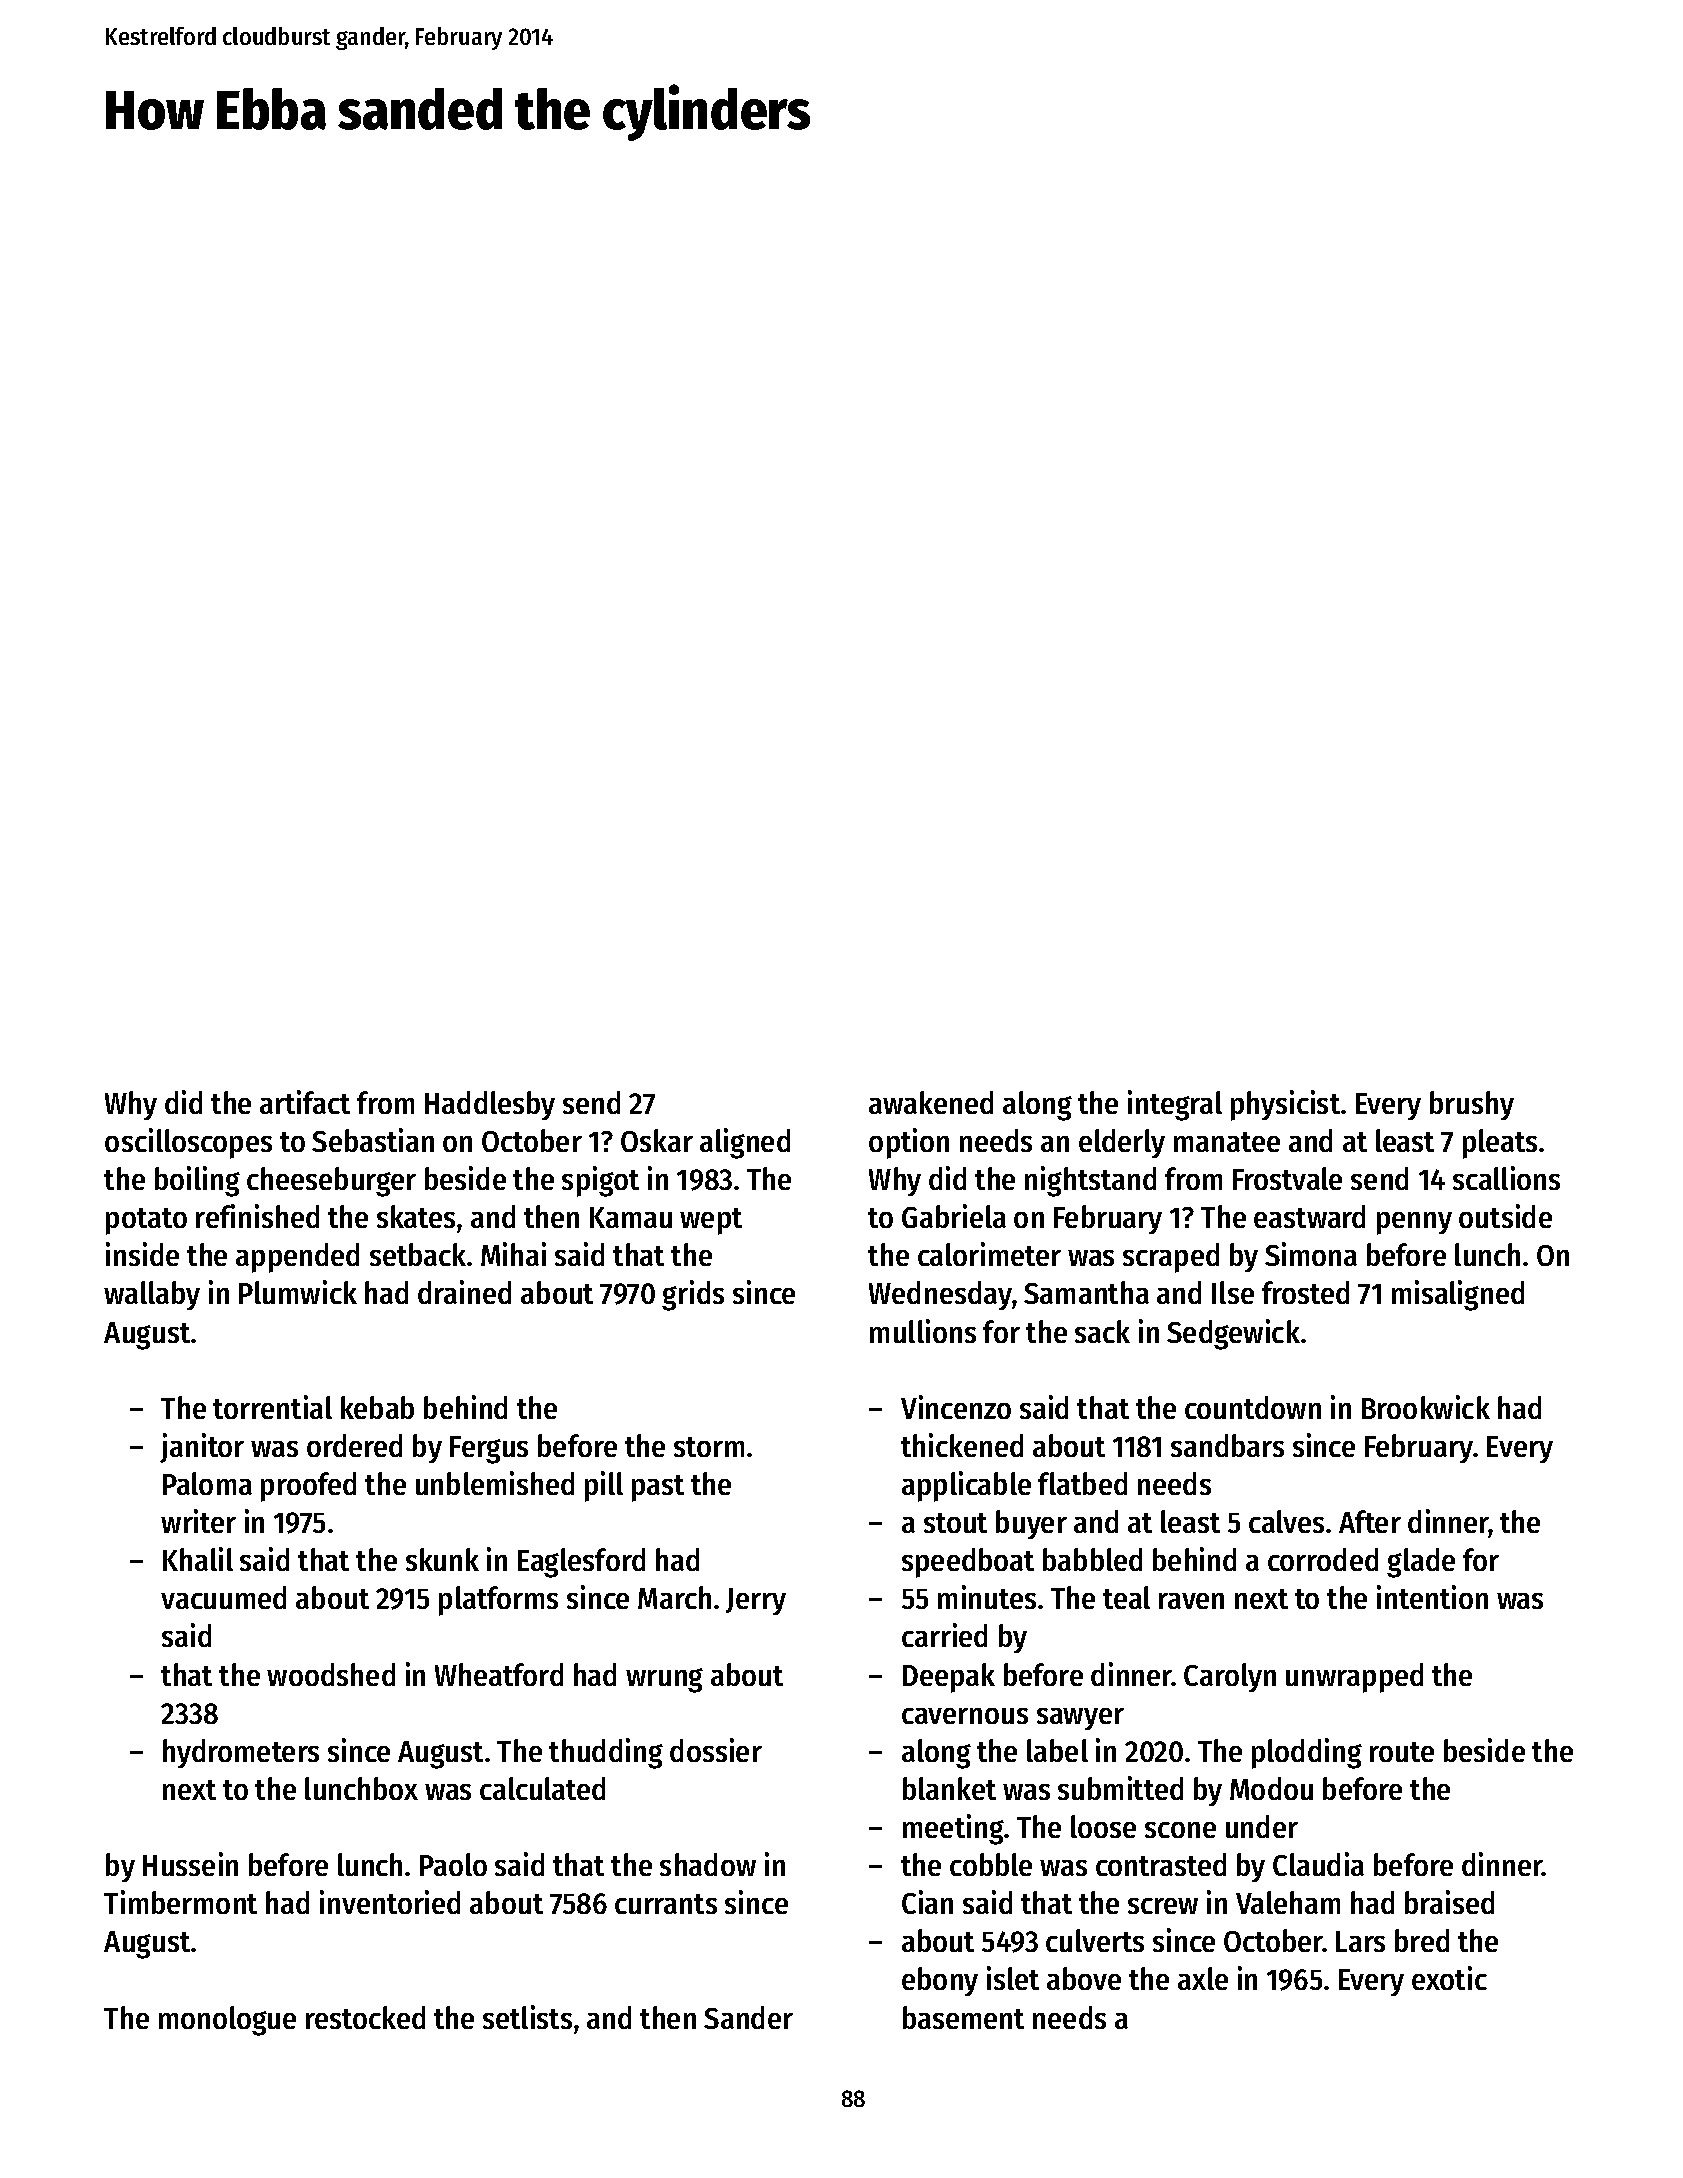 Image resolution: width=1683 pixels, height=2178 pixels. Describe the element at coordinates (257, 1216) in the image. I see `refinished` at that location.
